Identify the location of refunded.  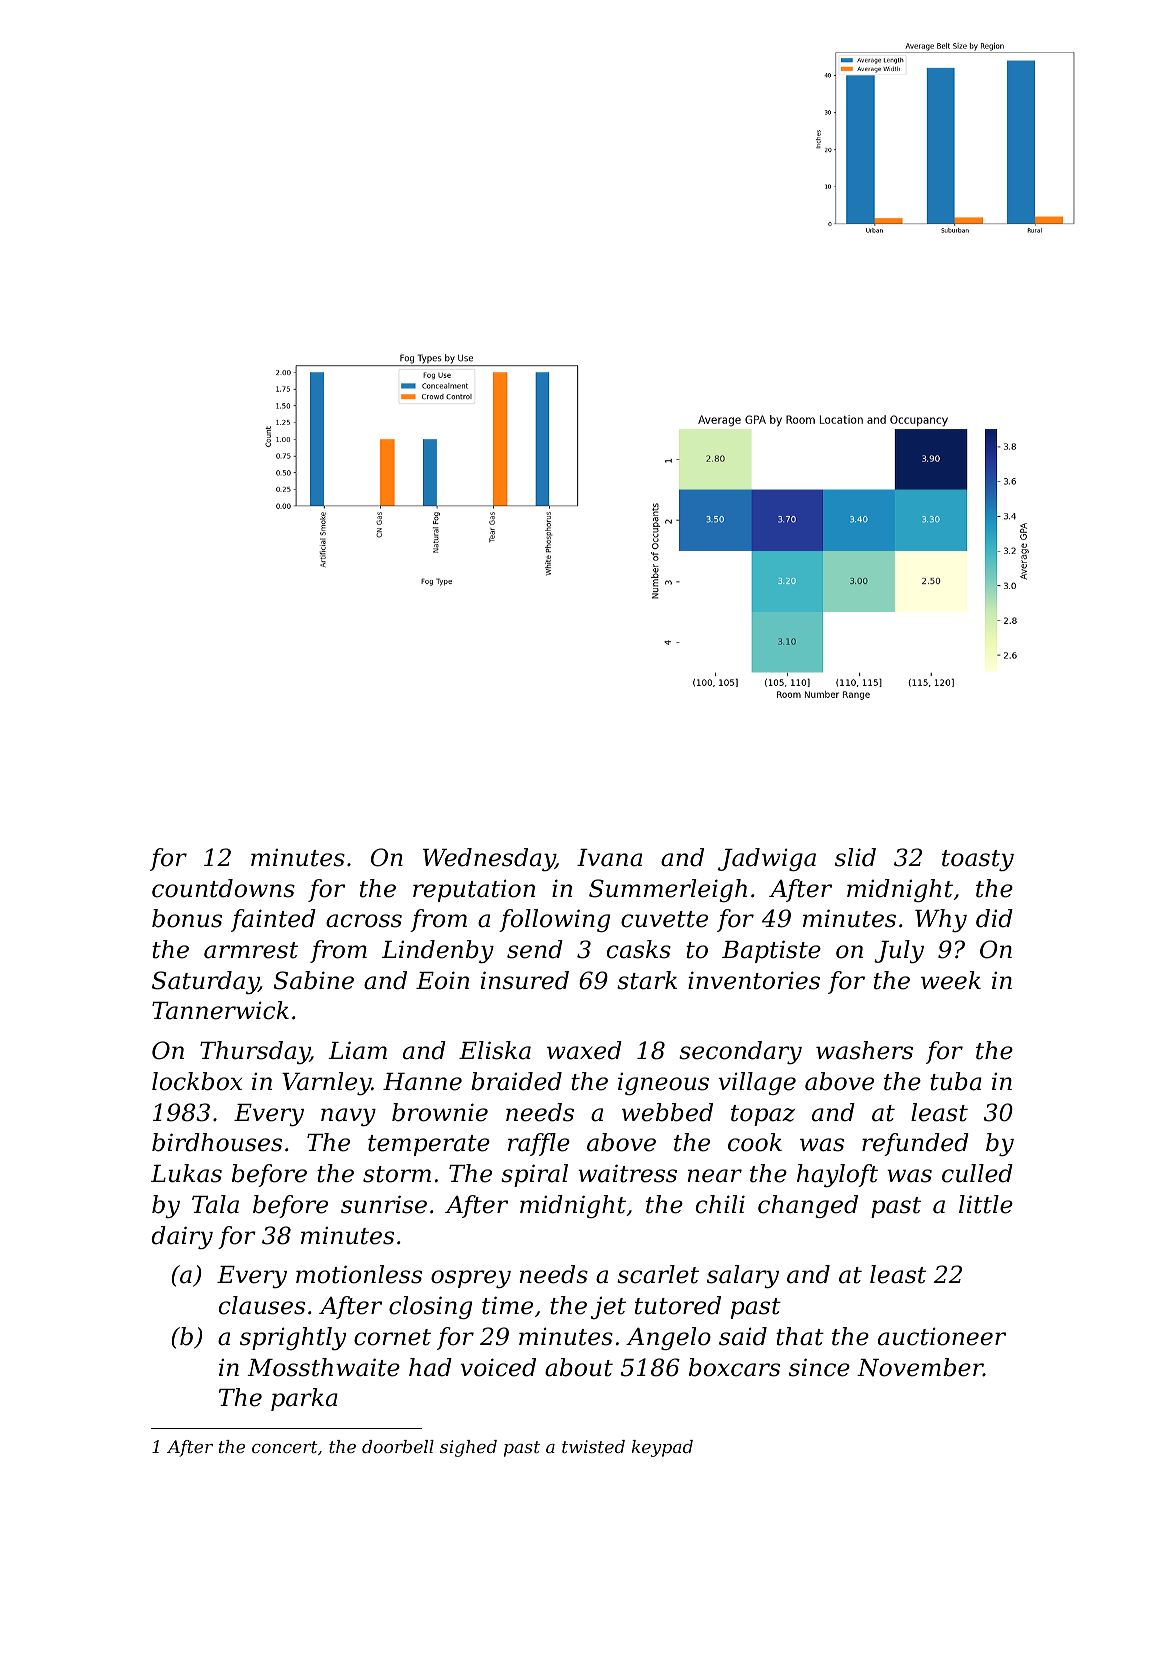
(915, 1144).
